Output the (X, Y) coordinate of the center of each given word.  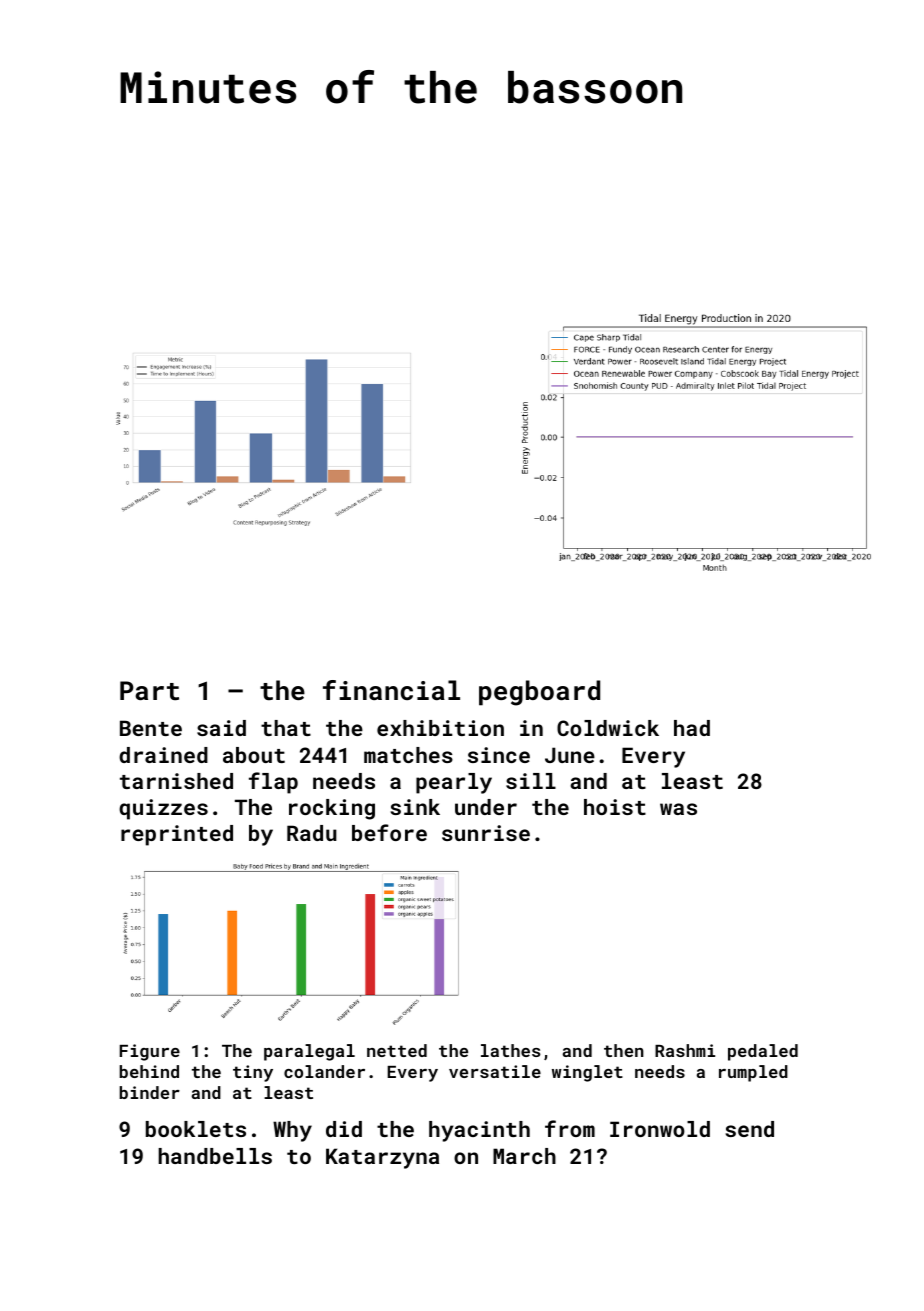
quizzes (163, 809)
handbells (215, 1156)
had (692, 728)
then (624, 1050)
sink (415, 807)
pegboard (539, 693)
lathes (511, 1050)
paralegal (309, 1052)
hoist (615, 807)
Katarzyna (382, 1158)
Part (149, 690)
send (749, 1129)
